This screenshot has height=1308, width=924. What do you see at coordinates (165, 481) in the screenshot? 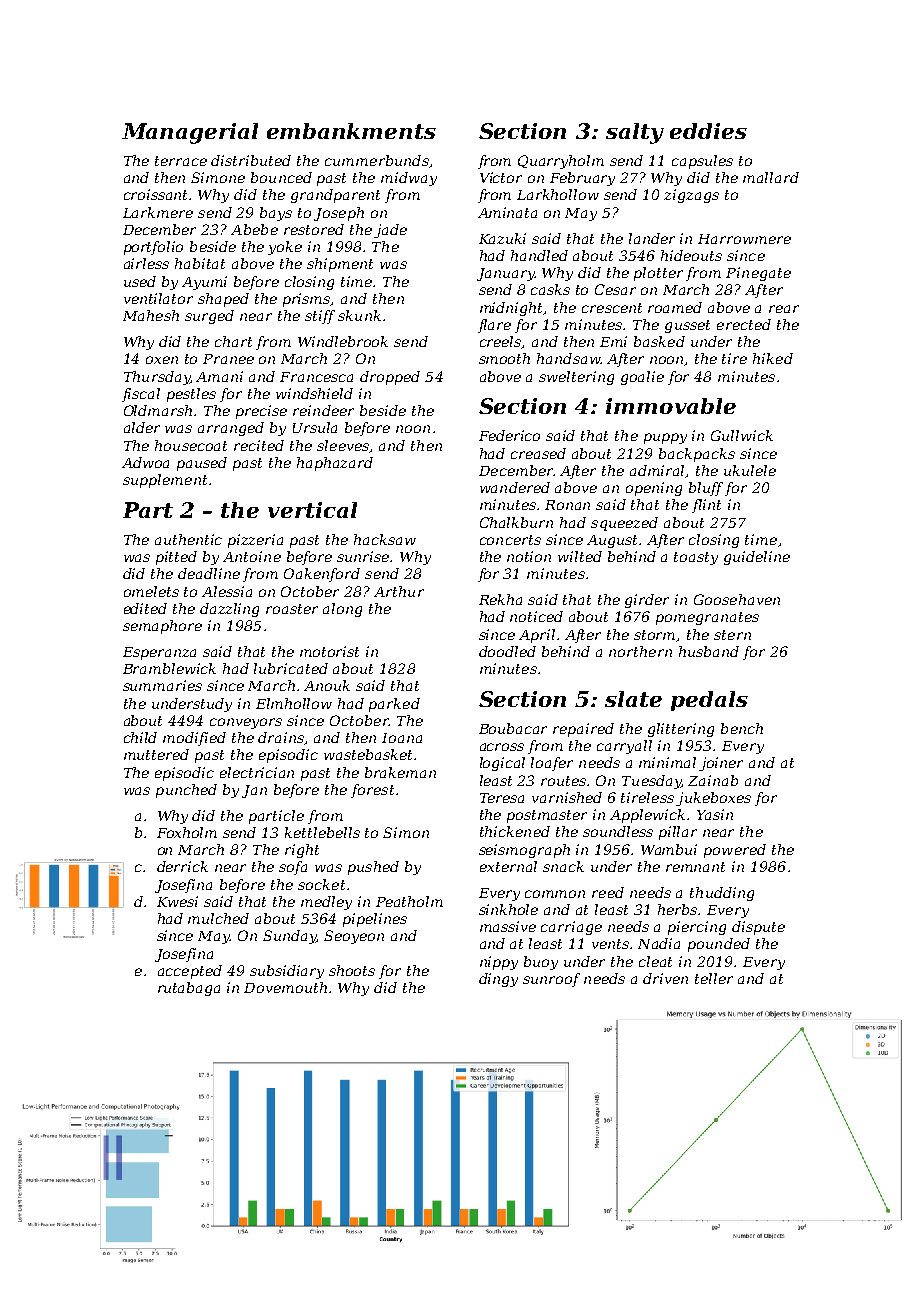
I see `supplement` at bounding box center [165, 481].
